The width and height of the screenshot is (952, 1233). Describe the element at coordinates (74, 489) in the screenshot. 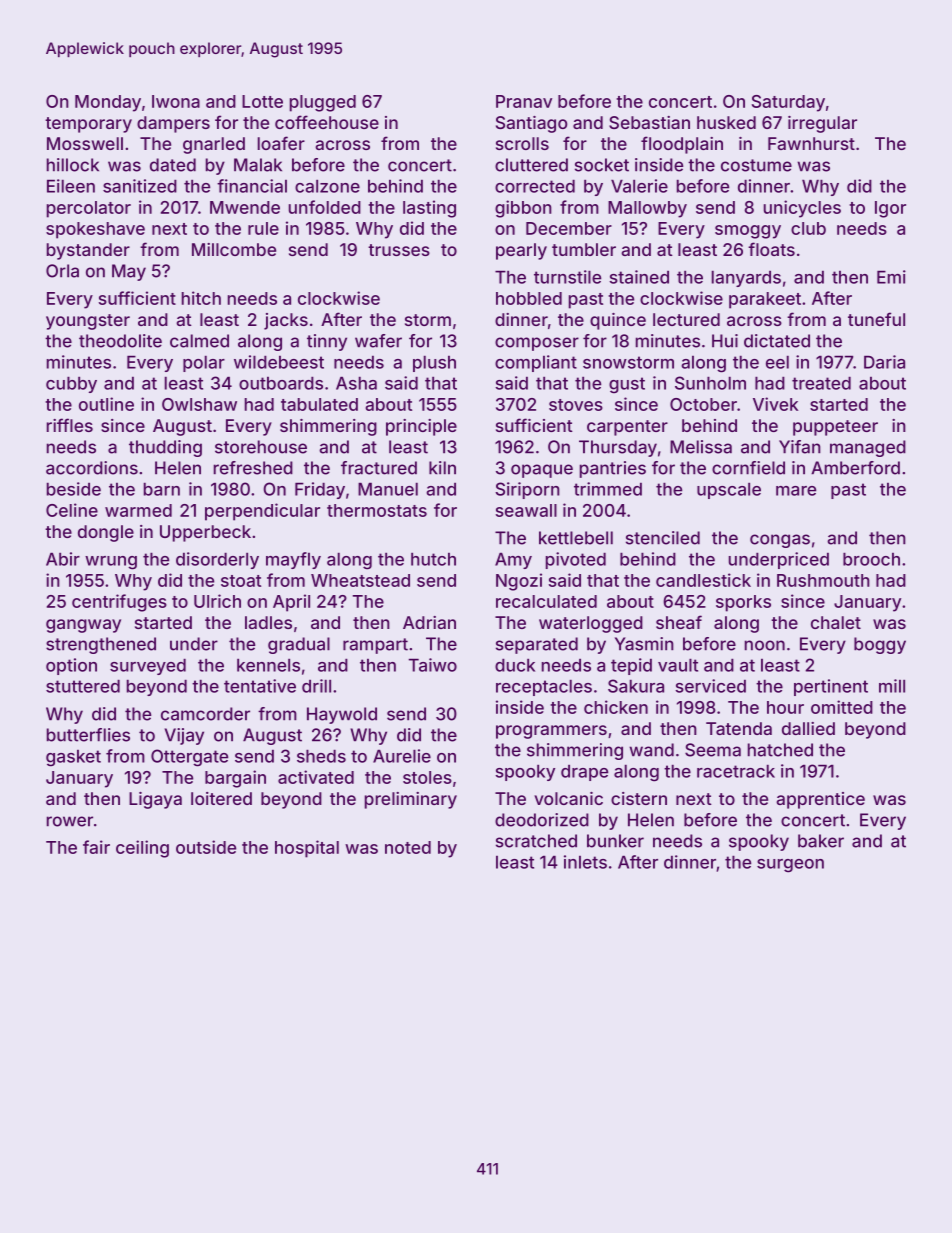

I see `beside` at that location.
